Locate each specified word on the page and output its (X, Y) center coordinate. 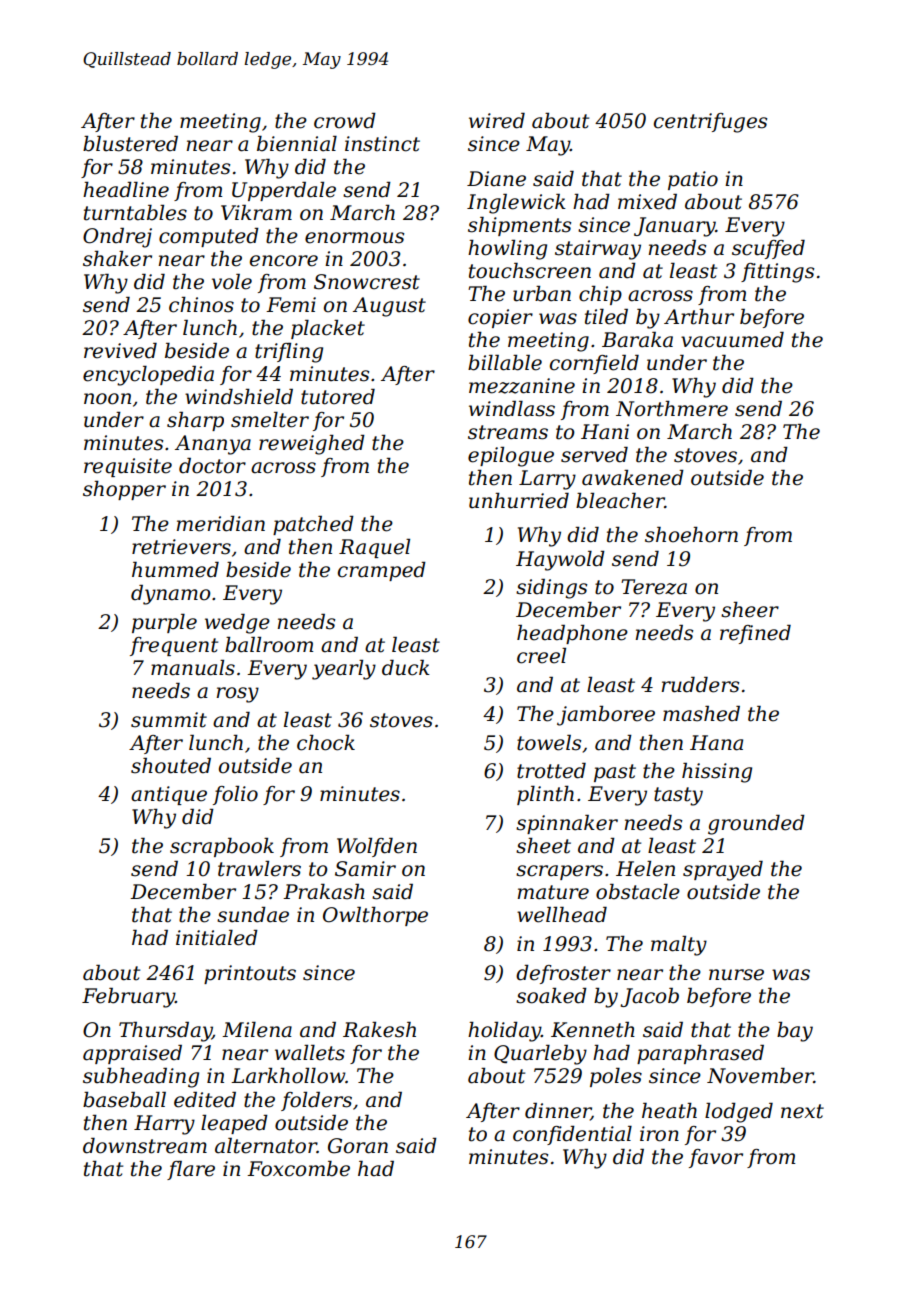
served (594, 455)
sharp (195, 421)
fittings (777, 273)
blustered (130, 144)
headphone (572, 634)
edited (205, 1100)
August (389, 307)
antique (169, 795)
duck (406, 668)
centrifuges (710, 123)
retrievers (181, 547)
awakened (633, 478)
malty (679, 946)
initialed (217, 938)
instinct (382, 144)
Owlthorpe (375, 916)
